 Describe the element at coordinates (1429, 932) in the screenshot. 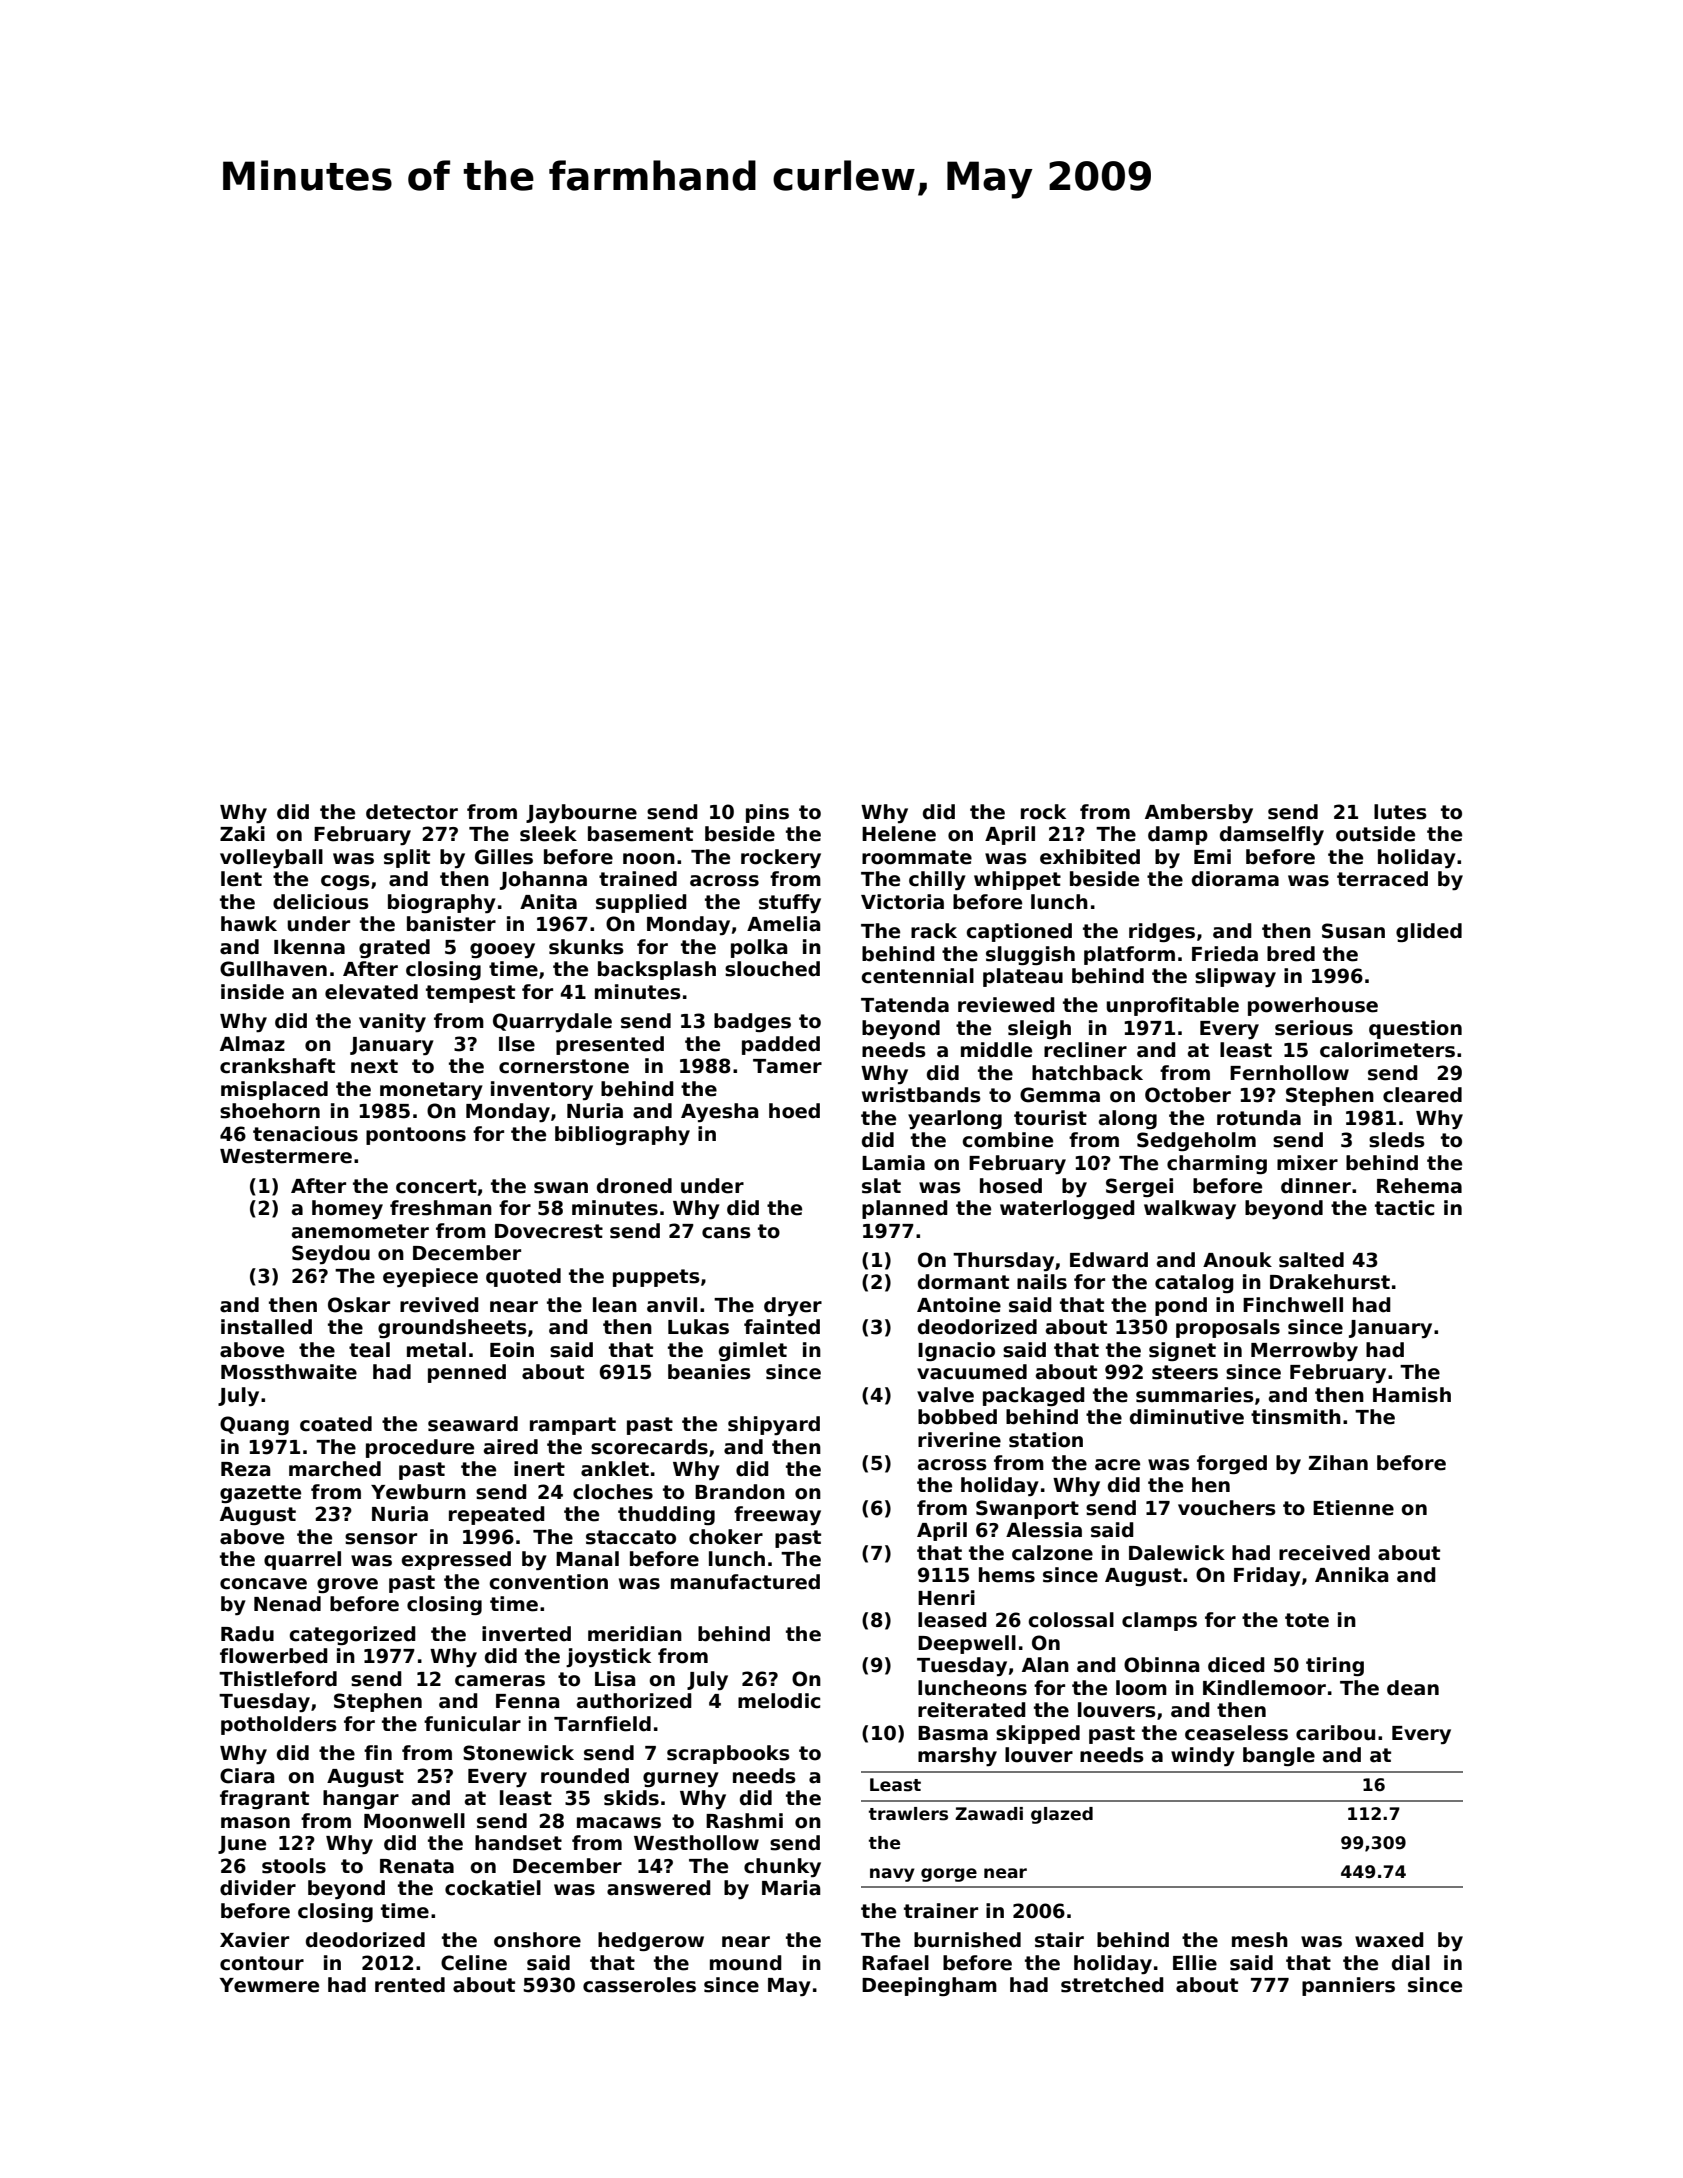

I see `glided` at that location.
